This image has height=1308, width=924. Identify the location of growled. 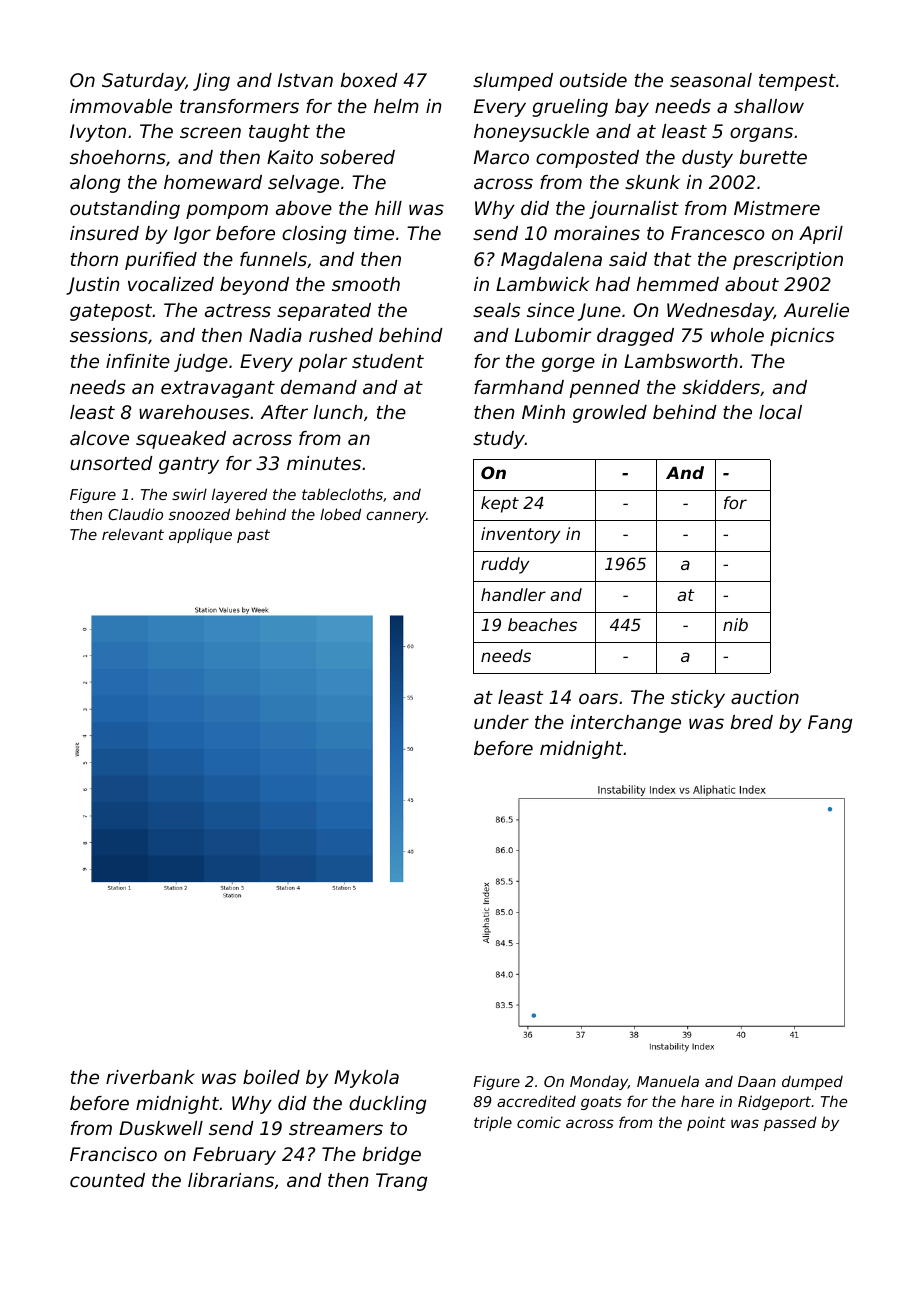
(610, 414).
